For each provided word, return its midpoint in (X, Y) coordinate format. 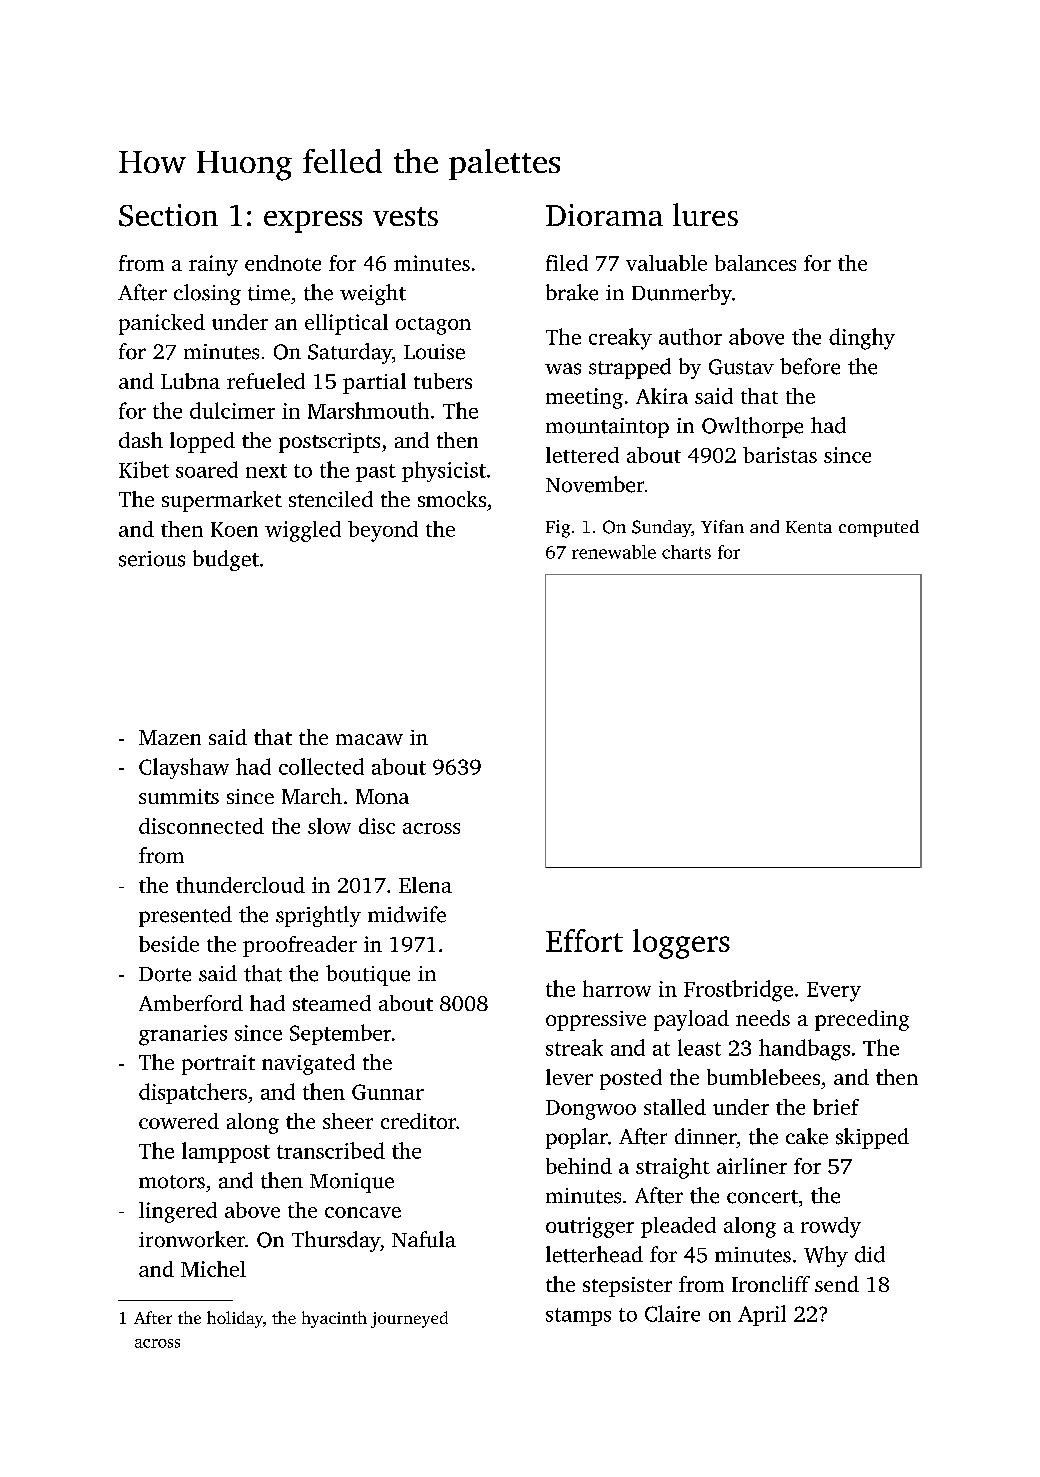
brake (572, 292)
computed (879, 528)
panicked (162, 324)
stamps (578, 1317)
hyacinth (334, 1319)
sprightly (318, 916)
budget (226, 560)
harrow (617, 988)
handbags (804, 1050)
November (595, 484)
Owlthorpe (752, 427)
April (762, 1315)
